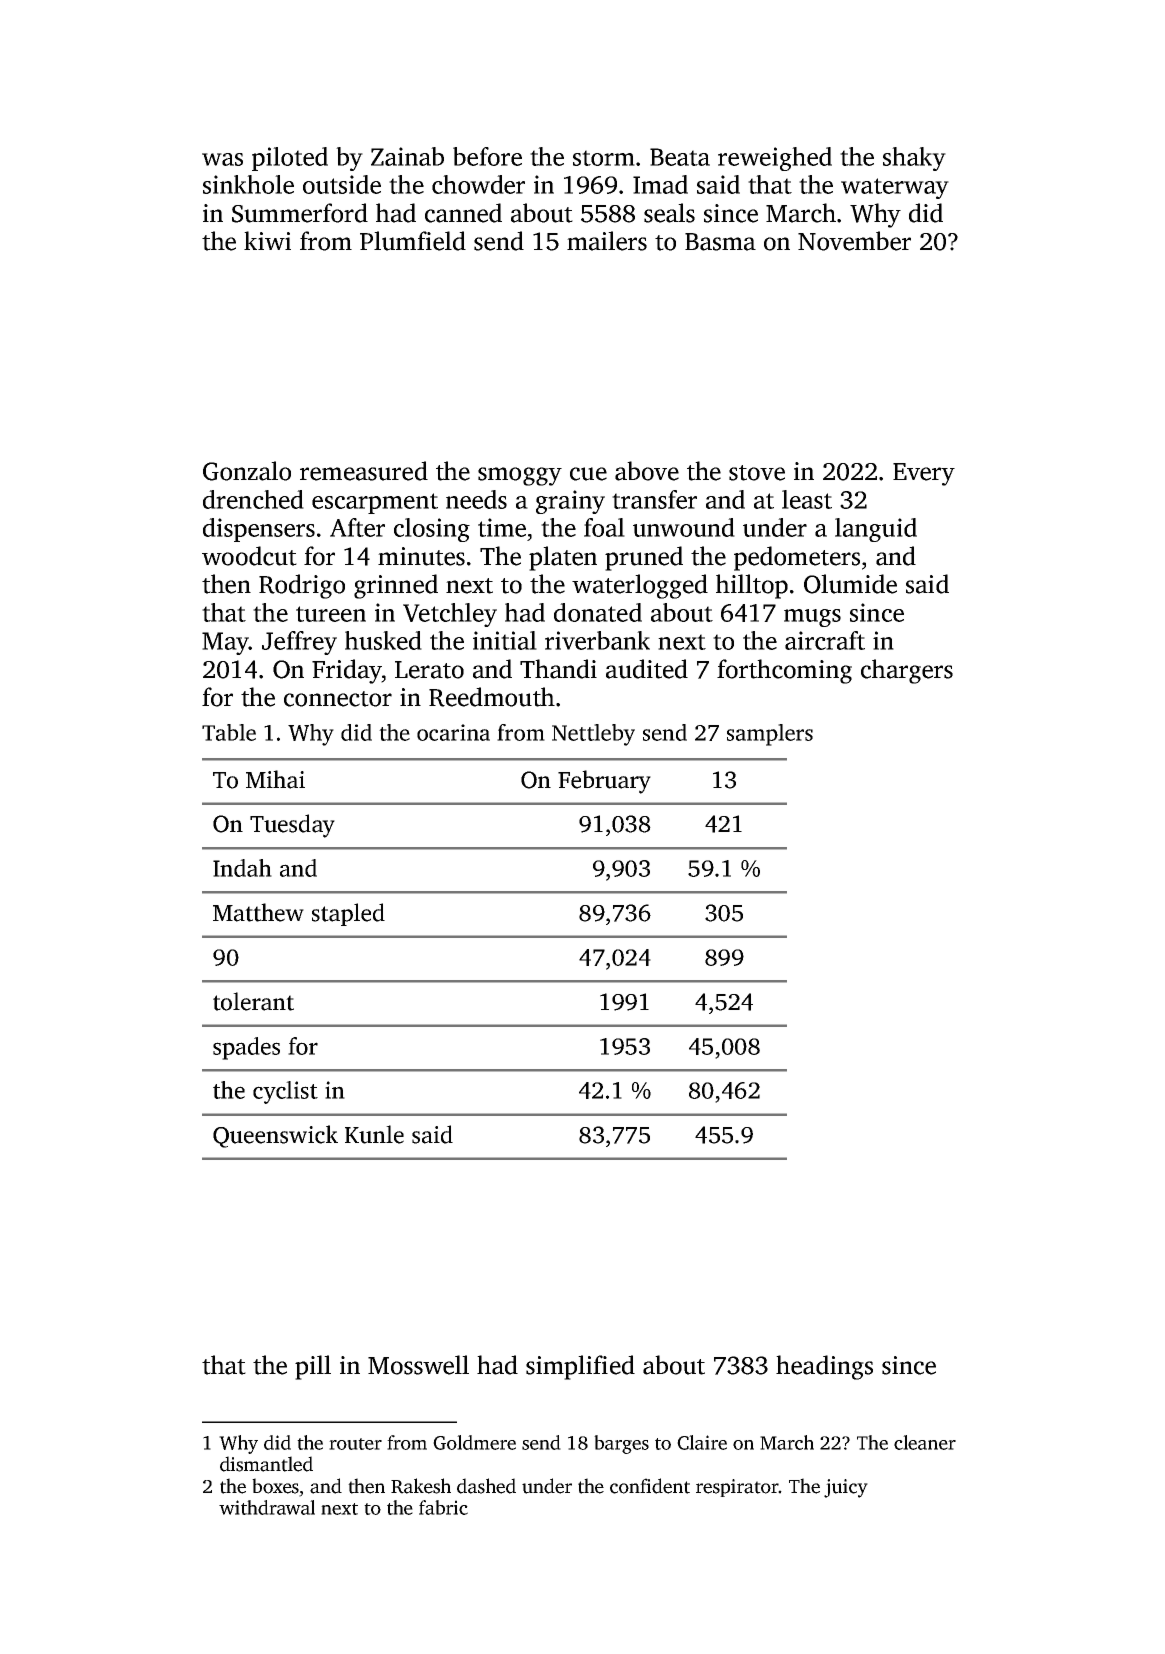 The height and width of the document is (1654, 1165). What do you see at coordinates (338, 699) in the document?
I see `connector` at bounding box center [338, 699].
